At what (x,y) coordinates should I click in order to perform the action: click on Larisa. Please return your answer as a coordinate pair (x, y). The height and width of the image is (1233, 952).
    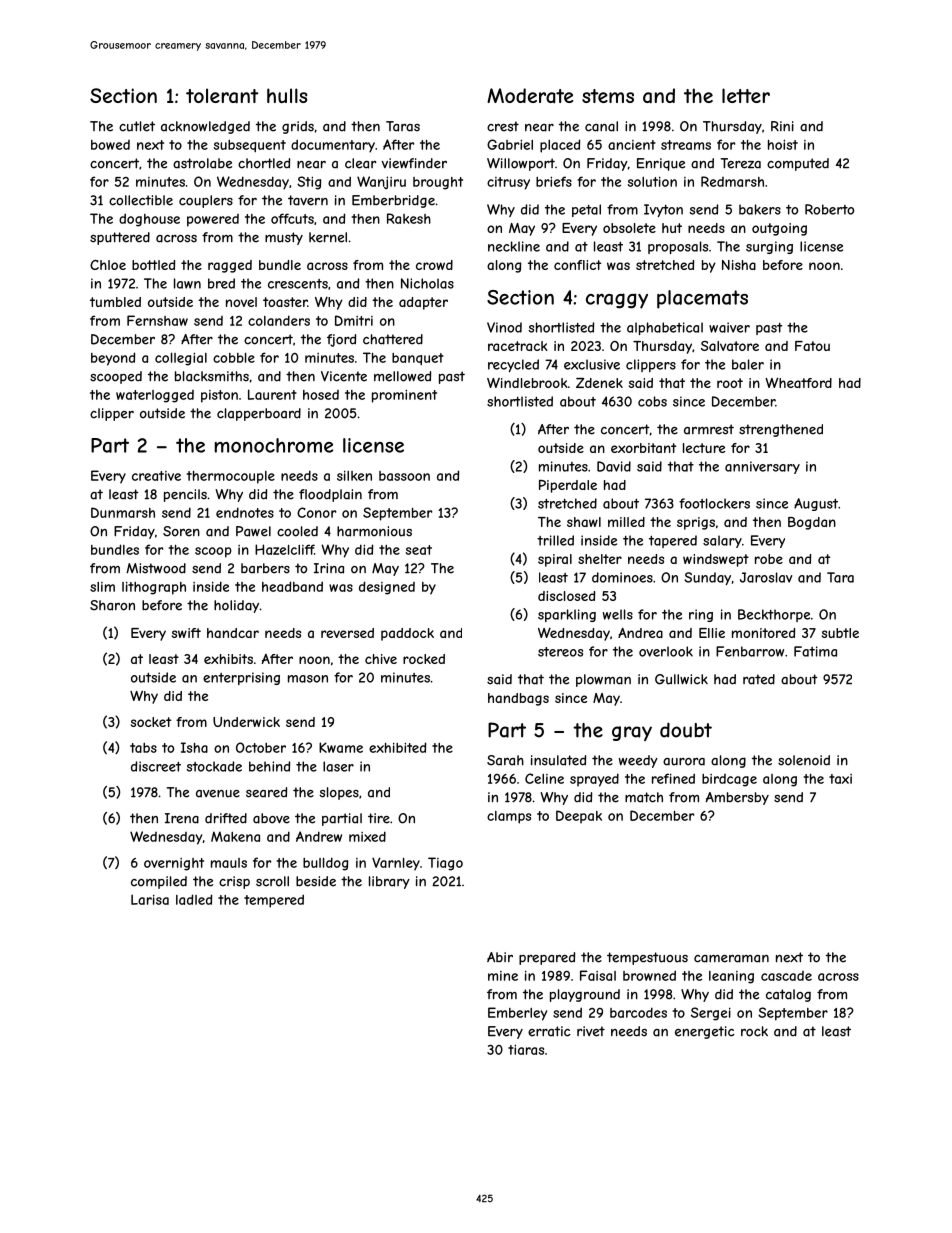
    Looking at the image, I should click on (150, 899).
